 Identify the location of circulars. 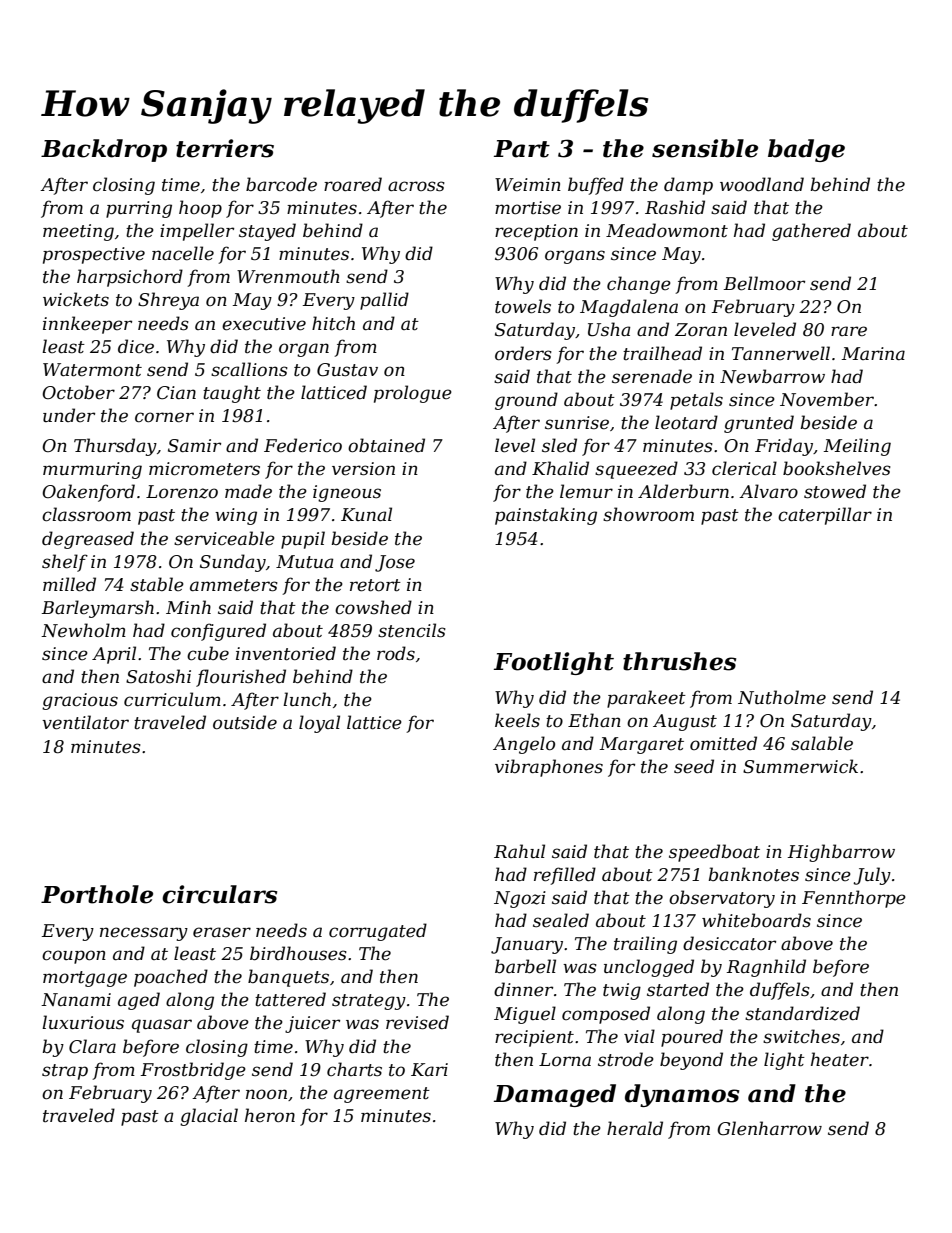
(219, 894).
